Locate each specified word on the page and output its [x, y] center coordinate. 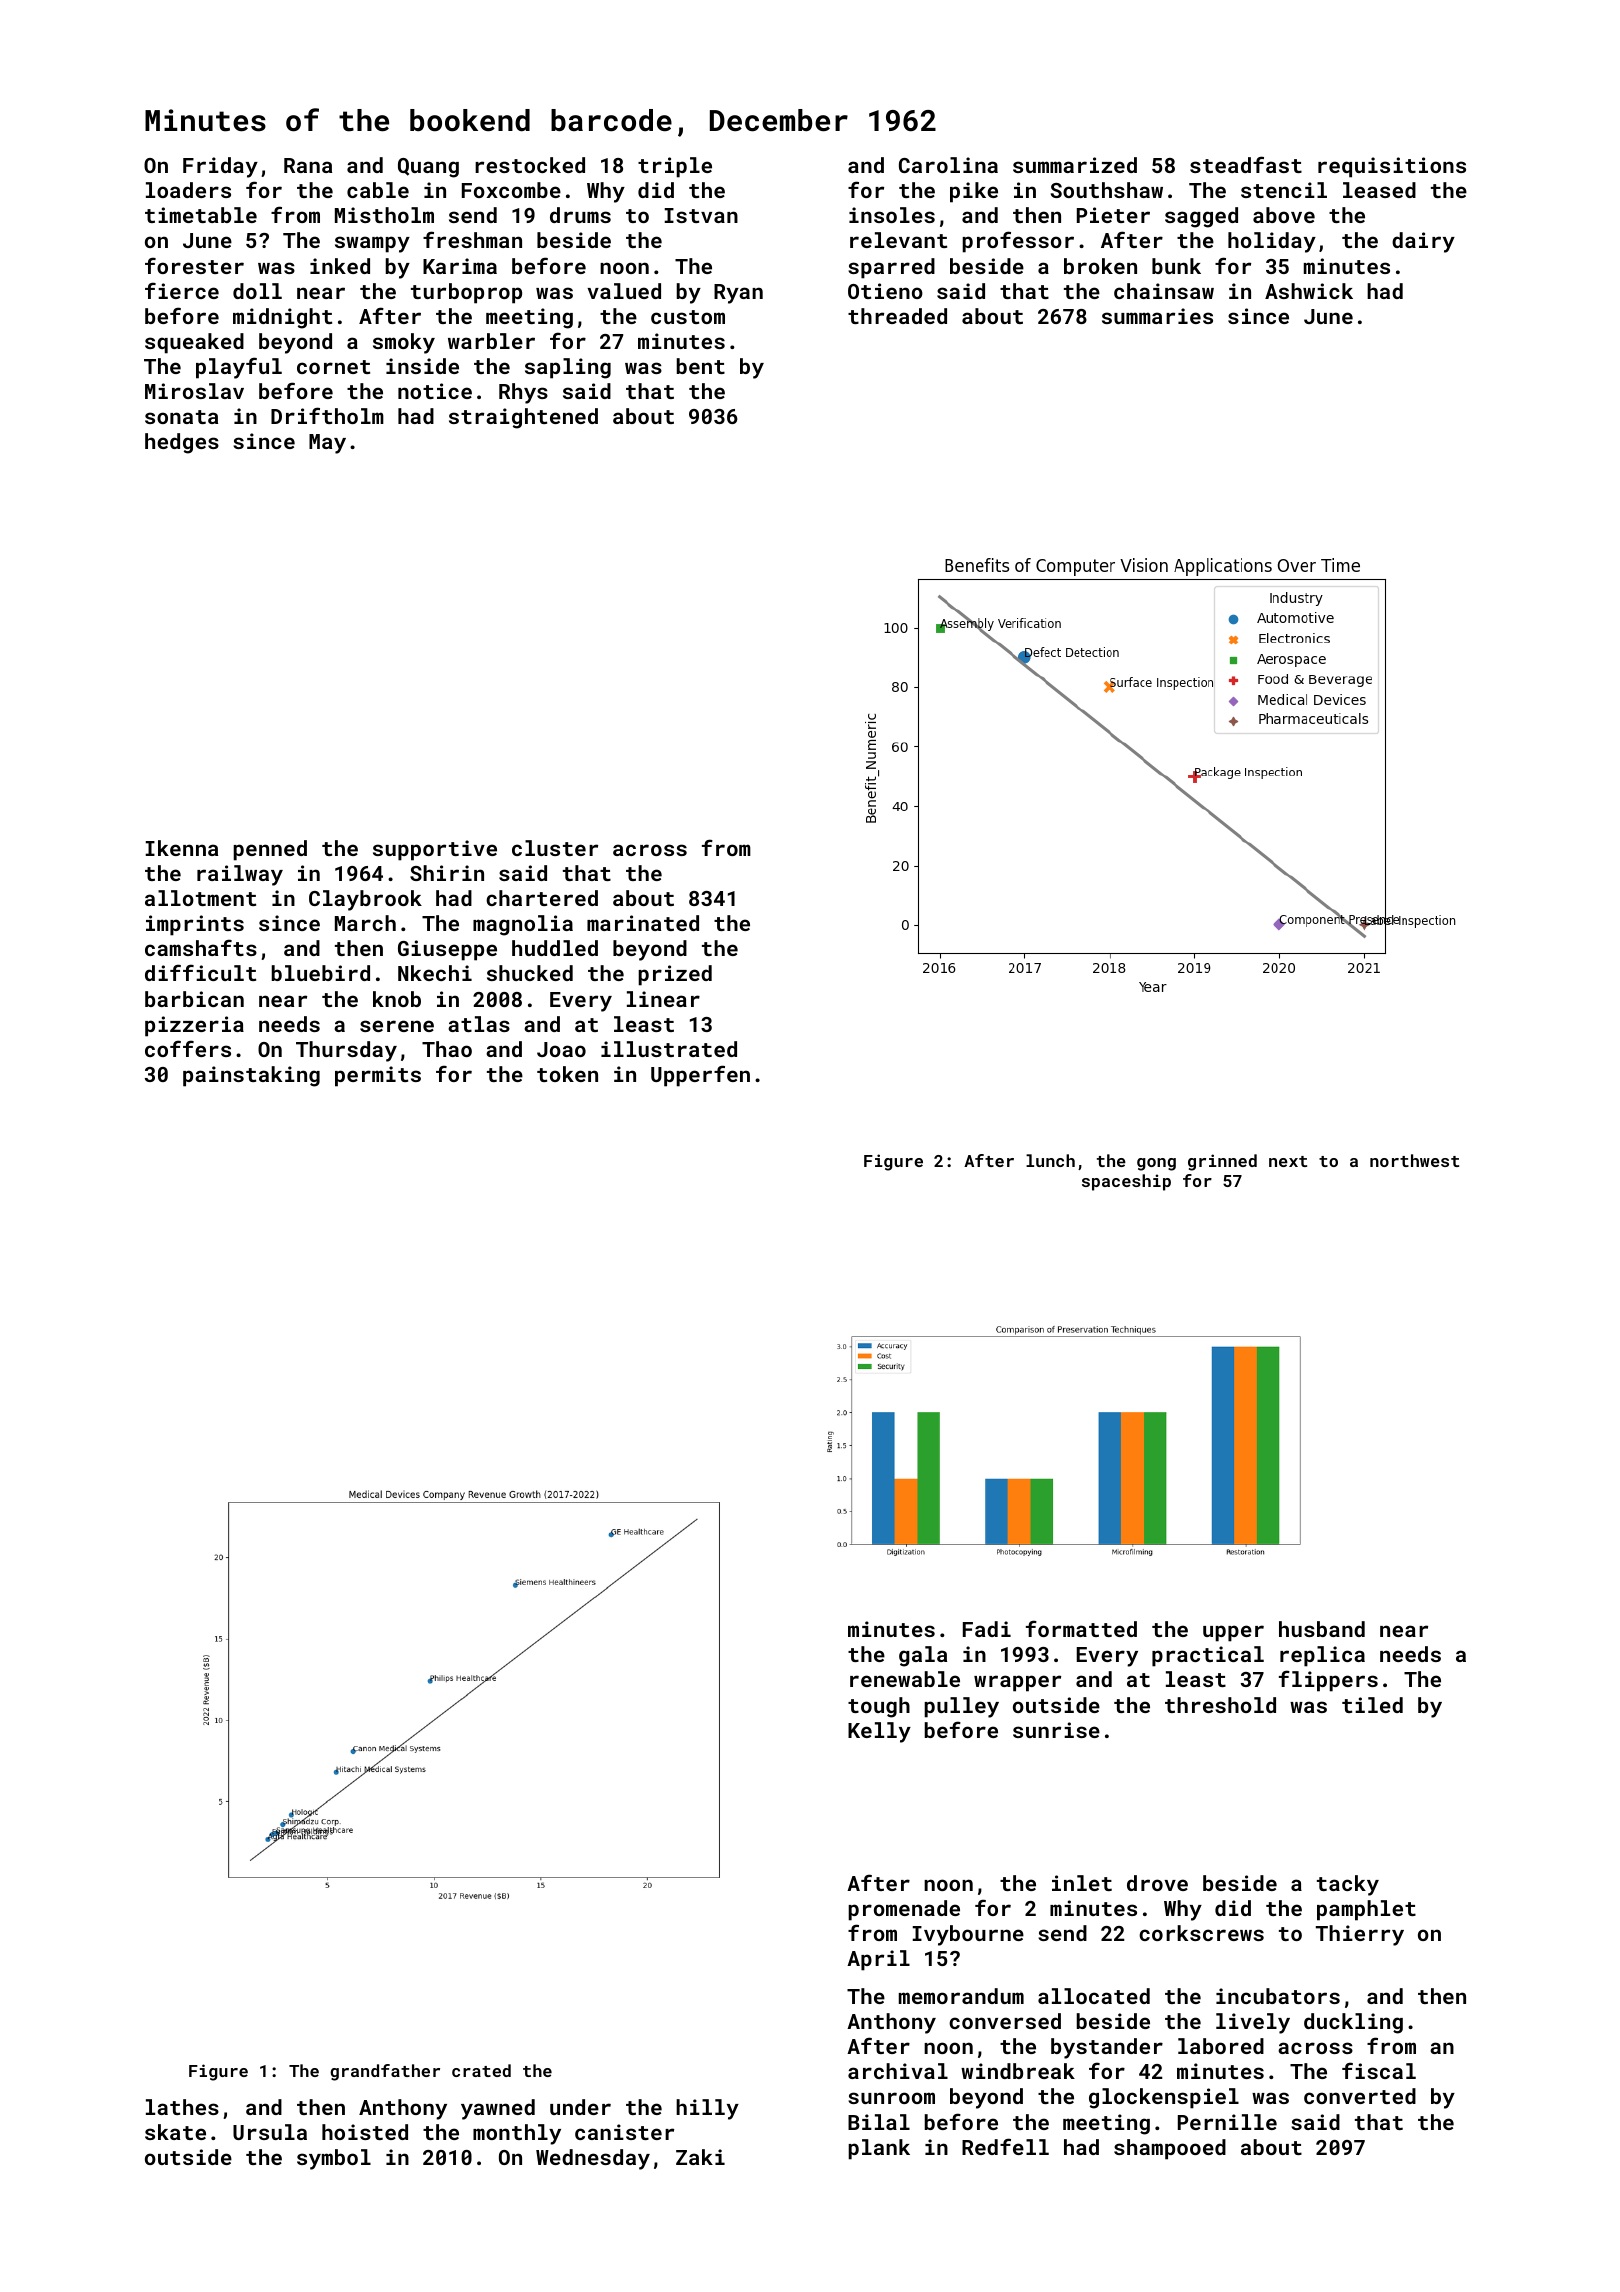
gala [923, 1656]
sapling [568, 368]
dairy [1423, 242]
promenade [904, 1910]
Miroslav [194, 391]
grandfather [385, 2072]
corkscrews [1201, 1933]
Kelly [879, 1732]
